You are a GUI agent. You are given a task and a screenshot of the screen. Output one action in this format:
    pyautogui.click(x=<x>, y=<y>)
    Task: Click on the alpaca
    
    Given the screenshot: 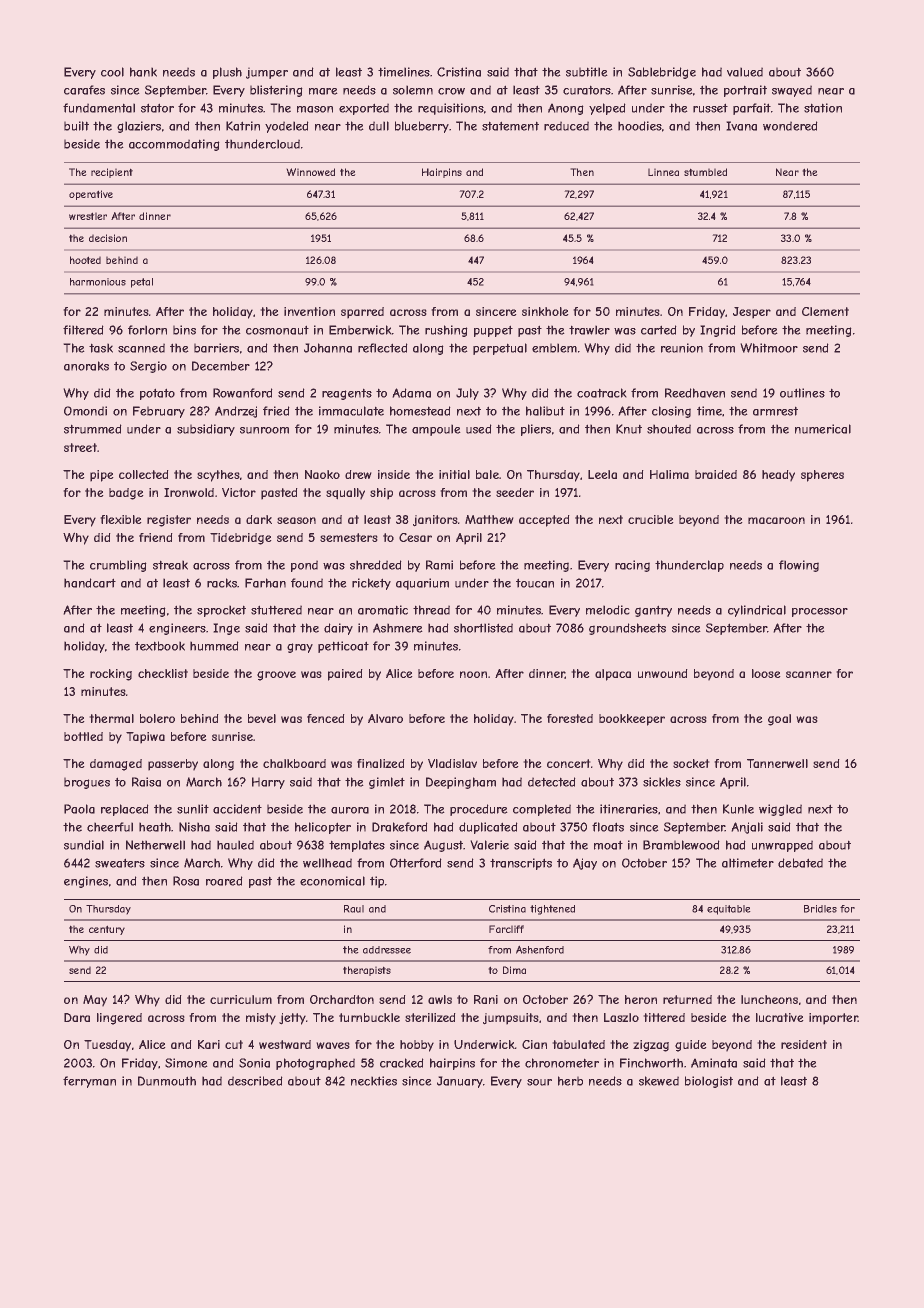 What is the action you would take?
    pyautogui.click(x=613, y=675)
